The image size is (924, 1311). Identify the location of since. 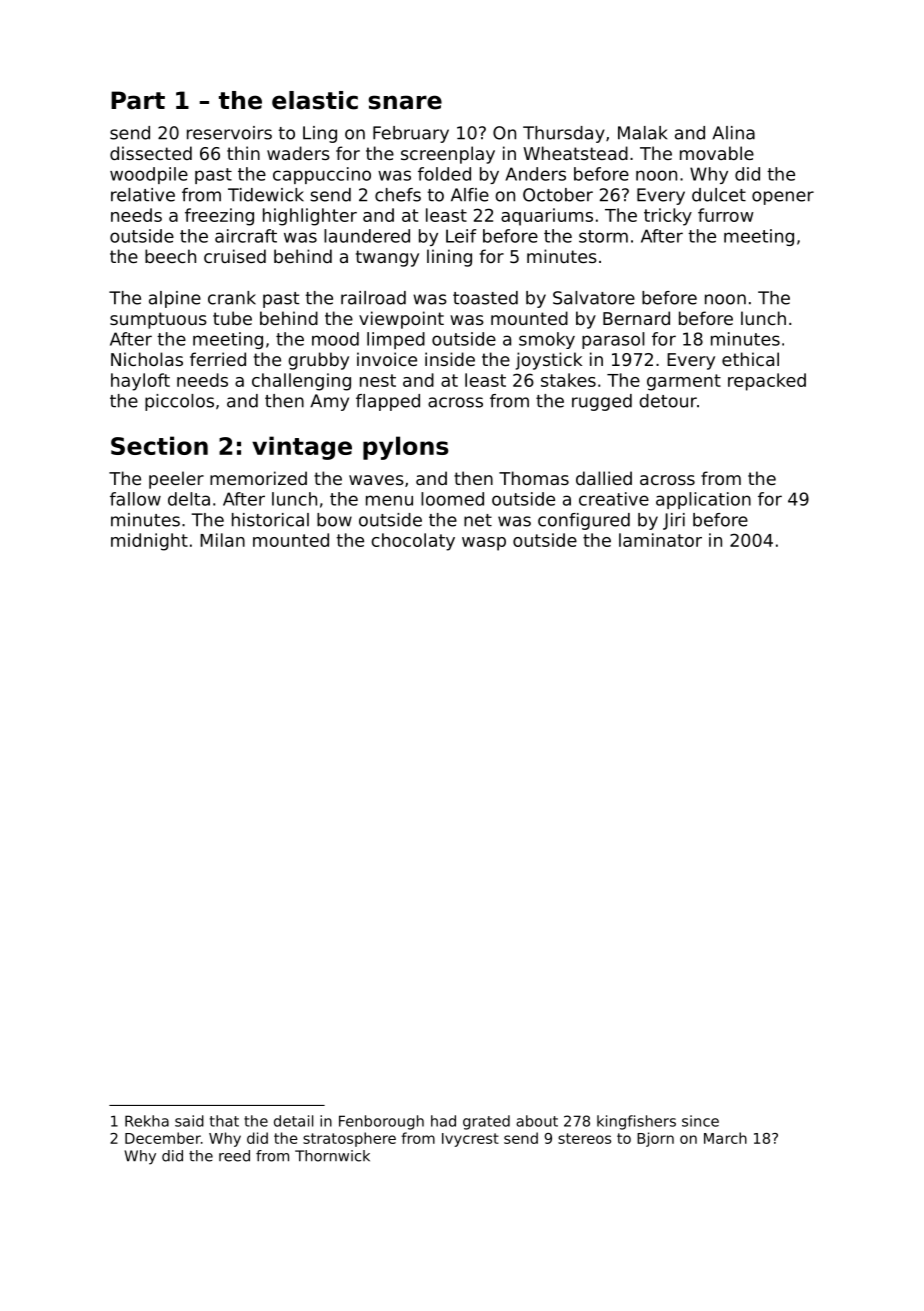
(700, 1121).
